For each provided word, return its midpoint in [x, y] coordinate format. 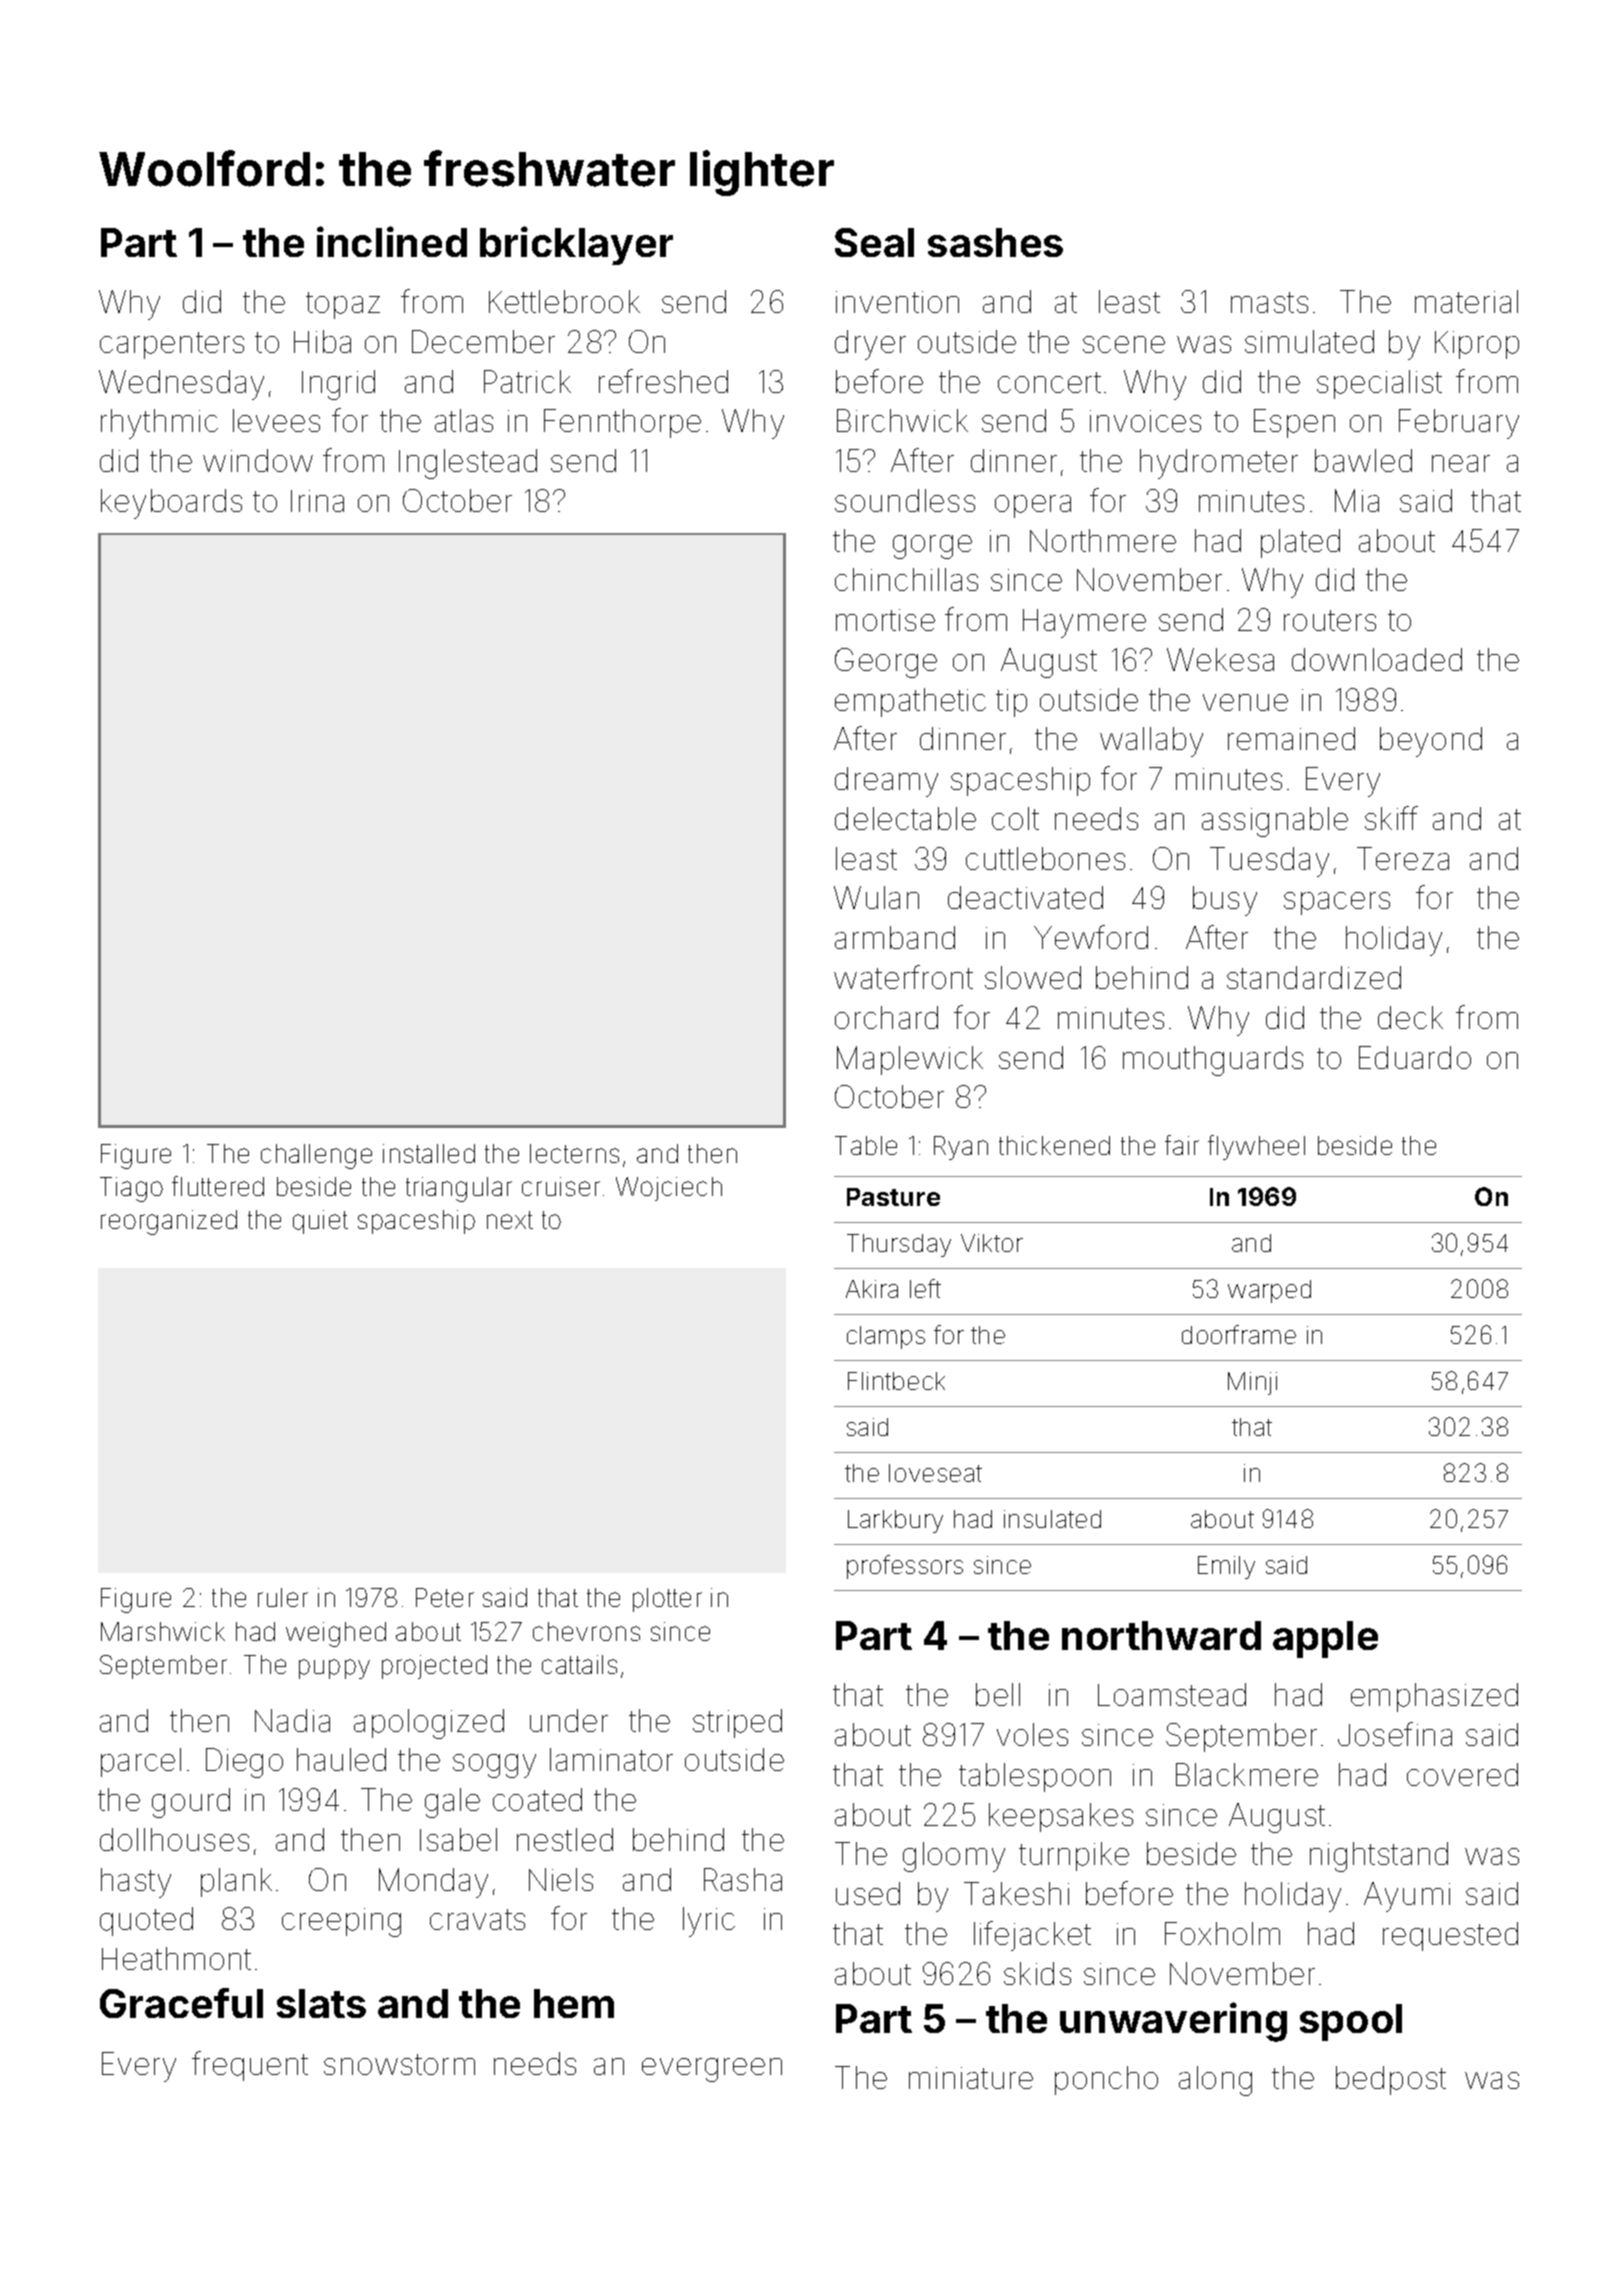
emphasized [1434, 1697]
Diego [244, 1763]
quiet [320, 1222]
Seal [874, 242]
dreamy [886, 782]
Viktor [992, 1243]
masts [1269, 302]
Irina [317, 501]
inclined [392, 241]
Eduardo [1415, 1057]
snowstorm [399, 2064]
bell [998, 1694]
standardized [1314, 977]
